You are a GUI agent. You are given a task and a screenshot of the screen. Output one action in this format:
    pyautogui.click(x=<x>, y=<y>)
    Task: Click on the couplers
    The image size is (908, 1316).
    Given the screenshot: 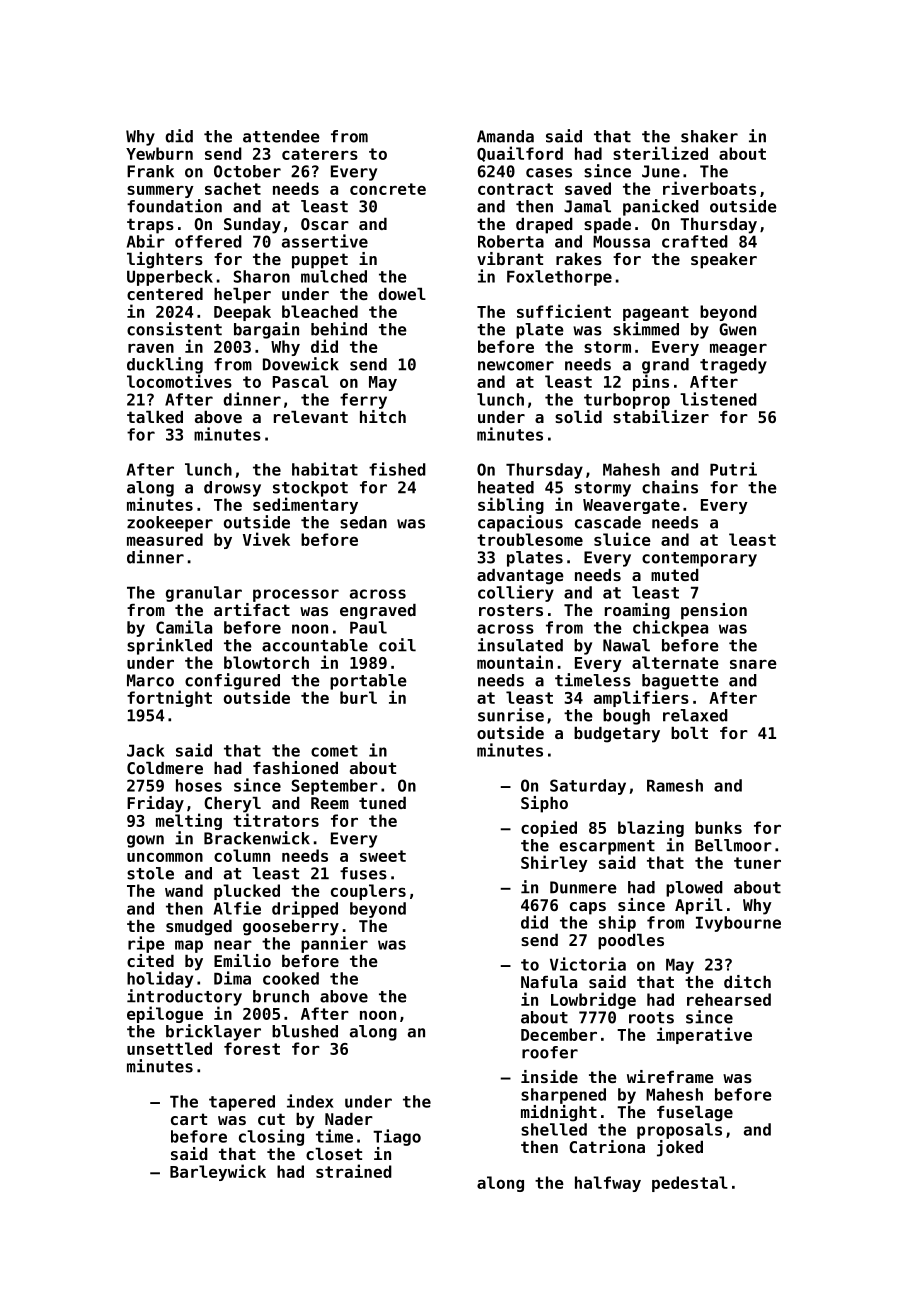 What is the action you would take?
    pyautogui.click(x=368, y=892)
